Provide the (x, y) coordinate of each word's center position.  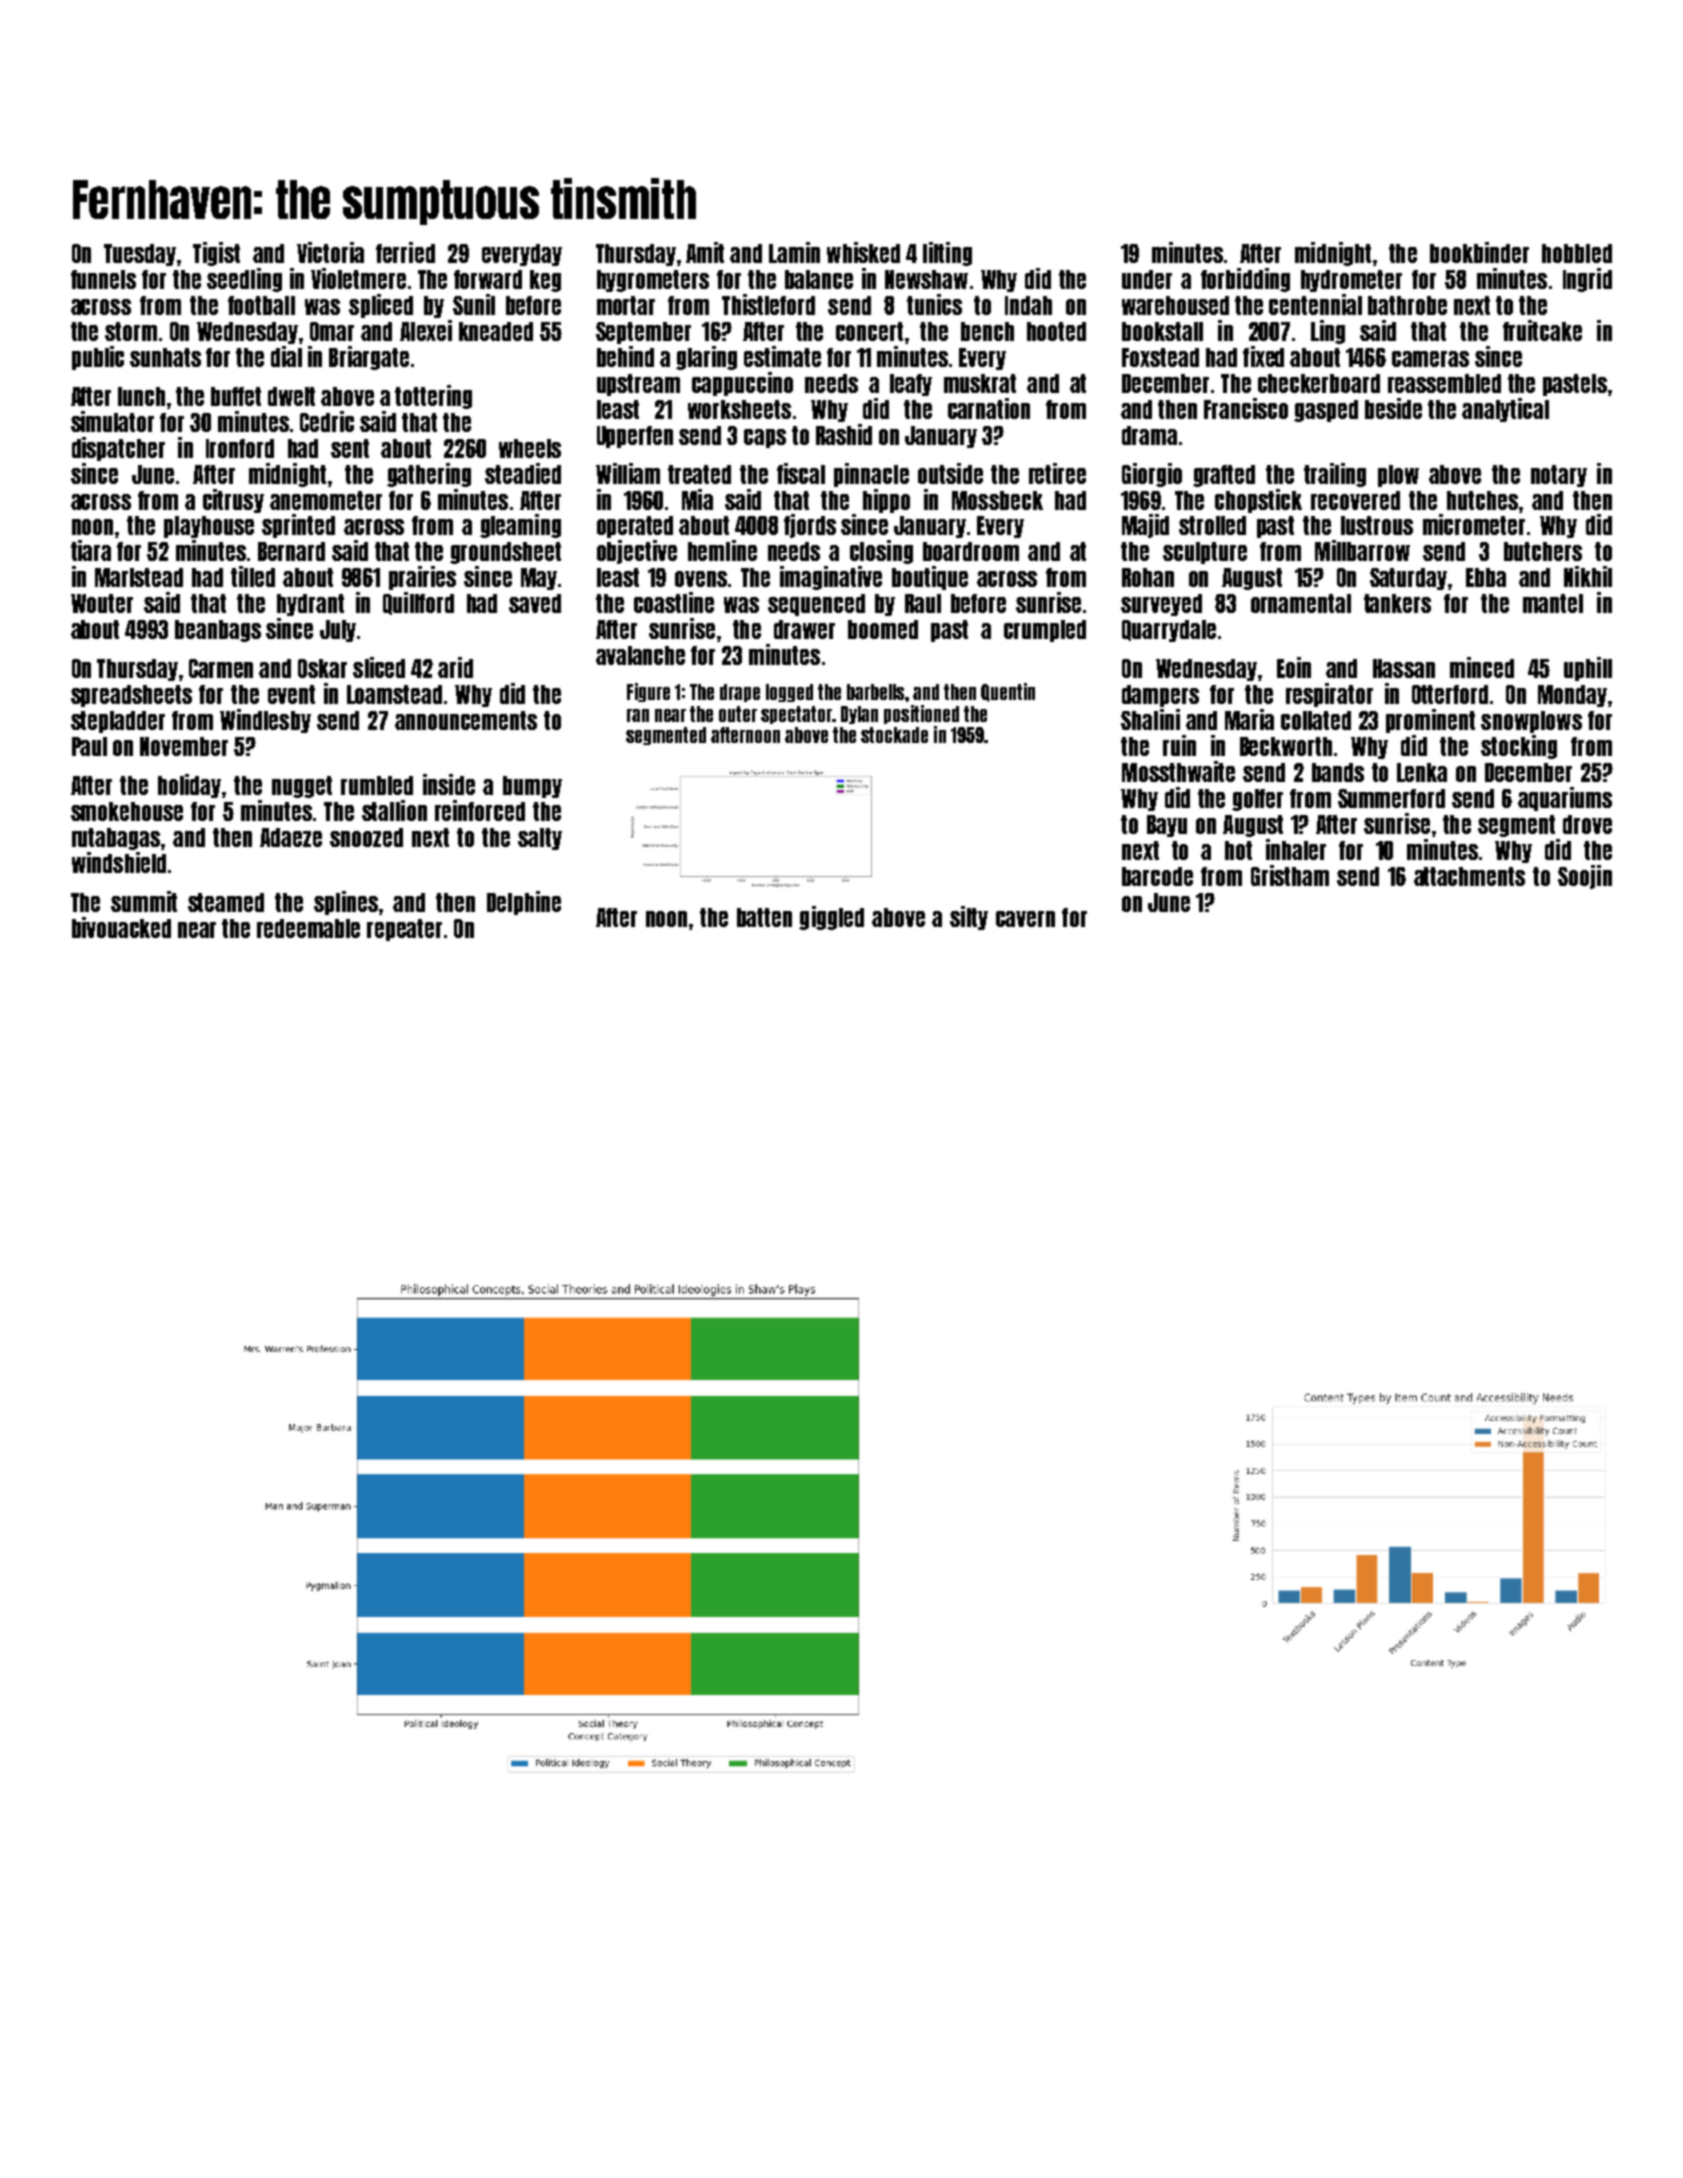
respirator (1329, 695)
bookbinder (1479, 252)
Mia (697, 499)
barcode (1157, 876)
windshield (119, 862)
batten (764, 917)
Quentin (1008, 692)
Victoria (330, 252)
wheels (530, 448)
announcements (466, 720)
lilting (947, 254)
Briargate (369, 358)
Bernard (291, 551)
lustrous (1377, 525)
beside (1393, 408)
